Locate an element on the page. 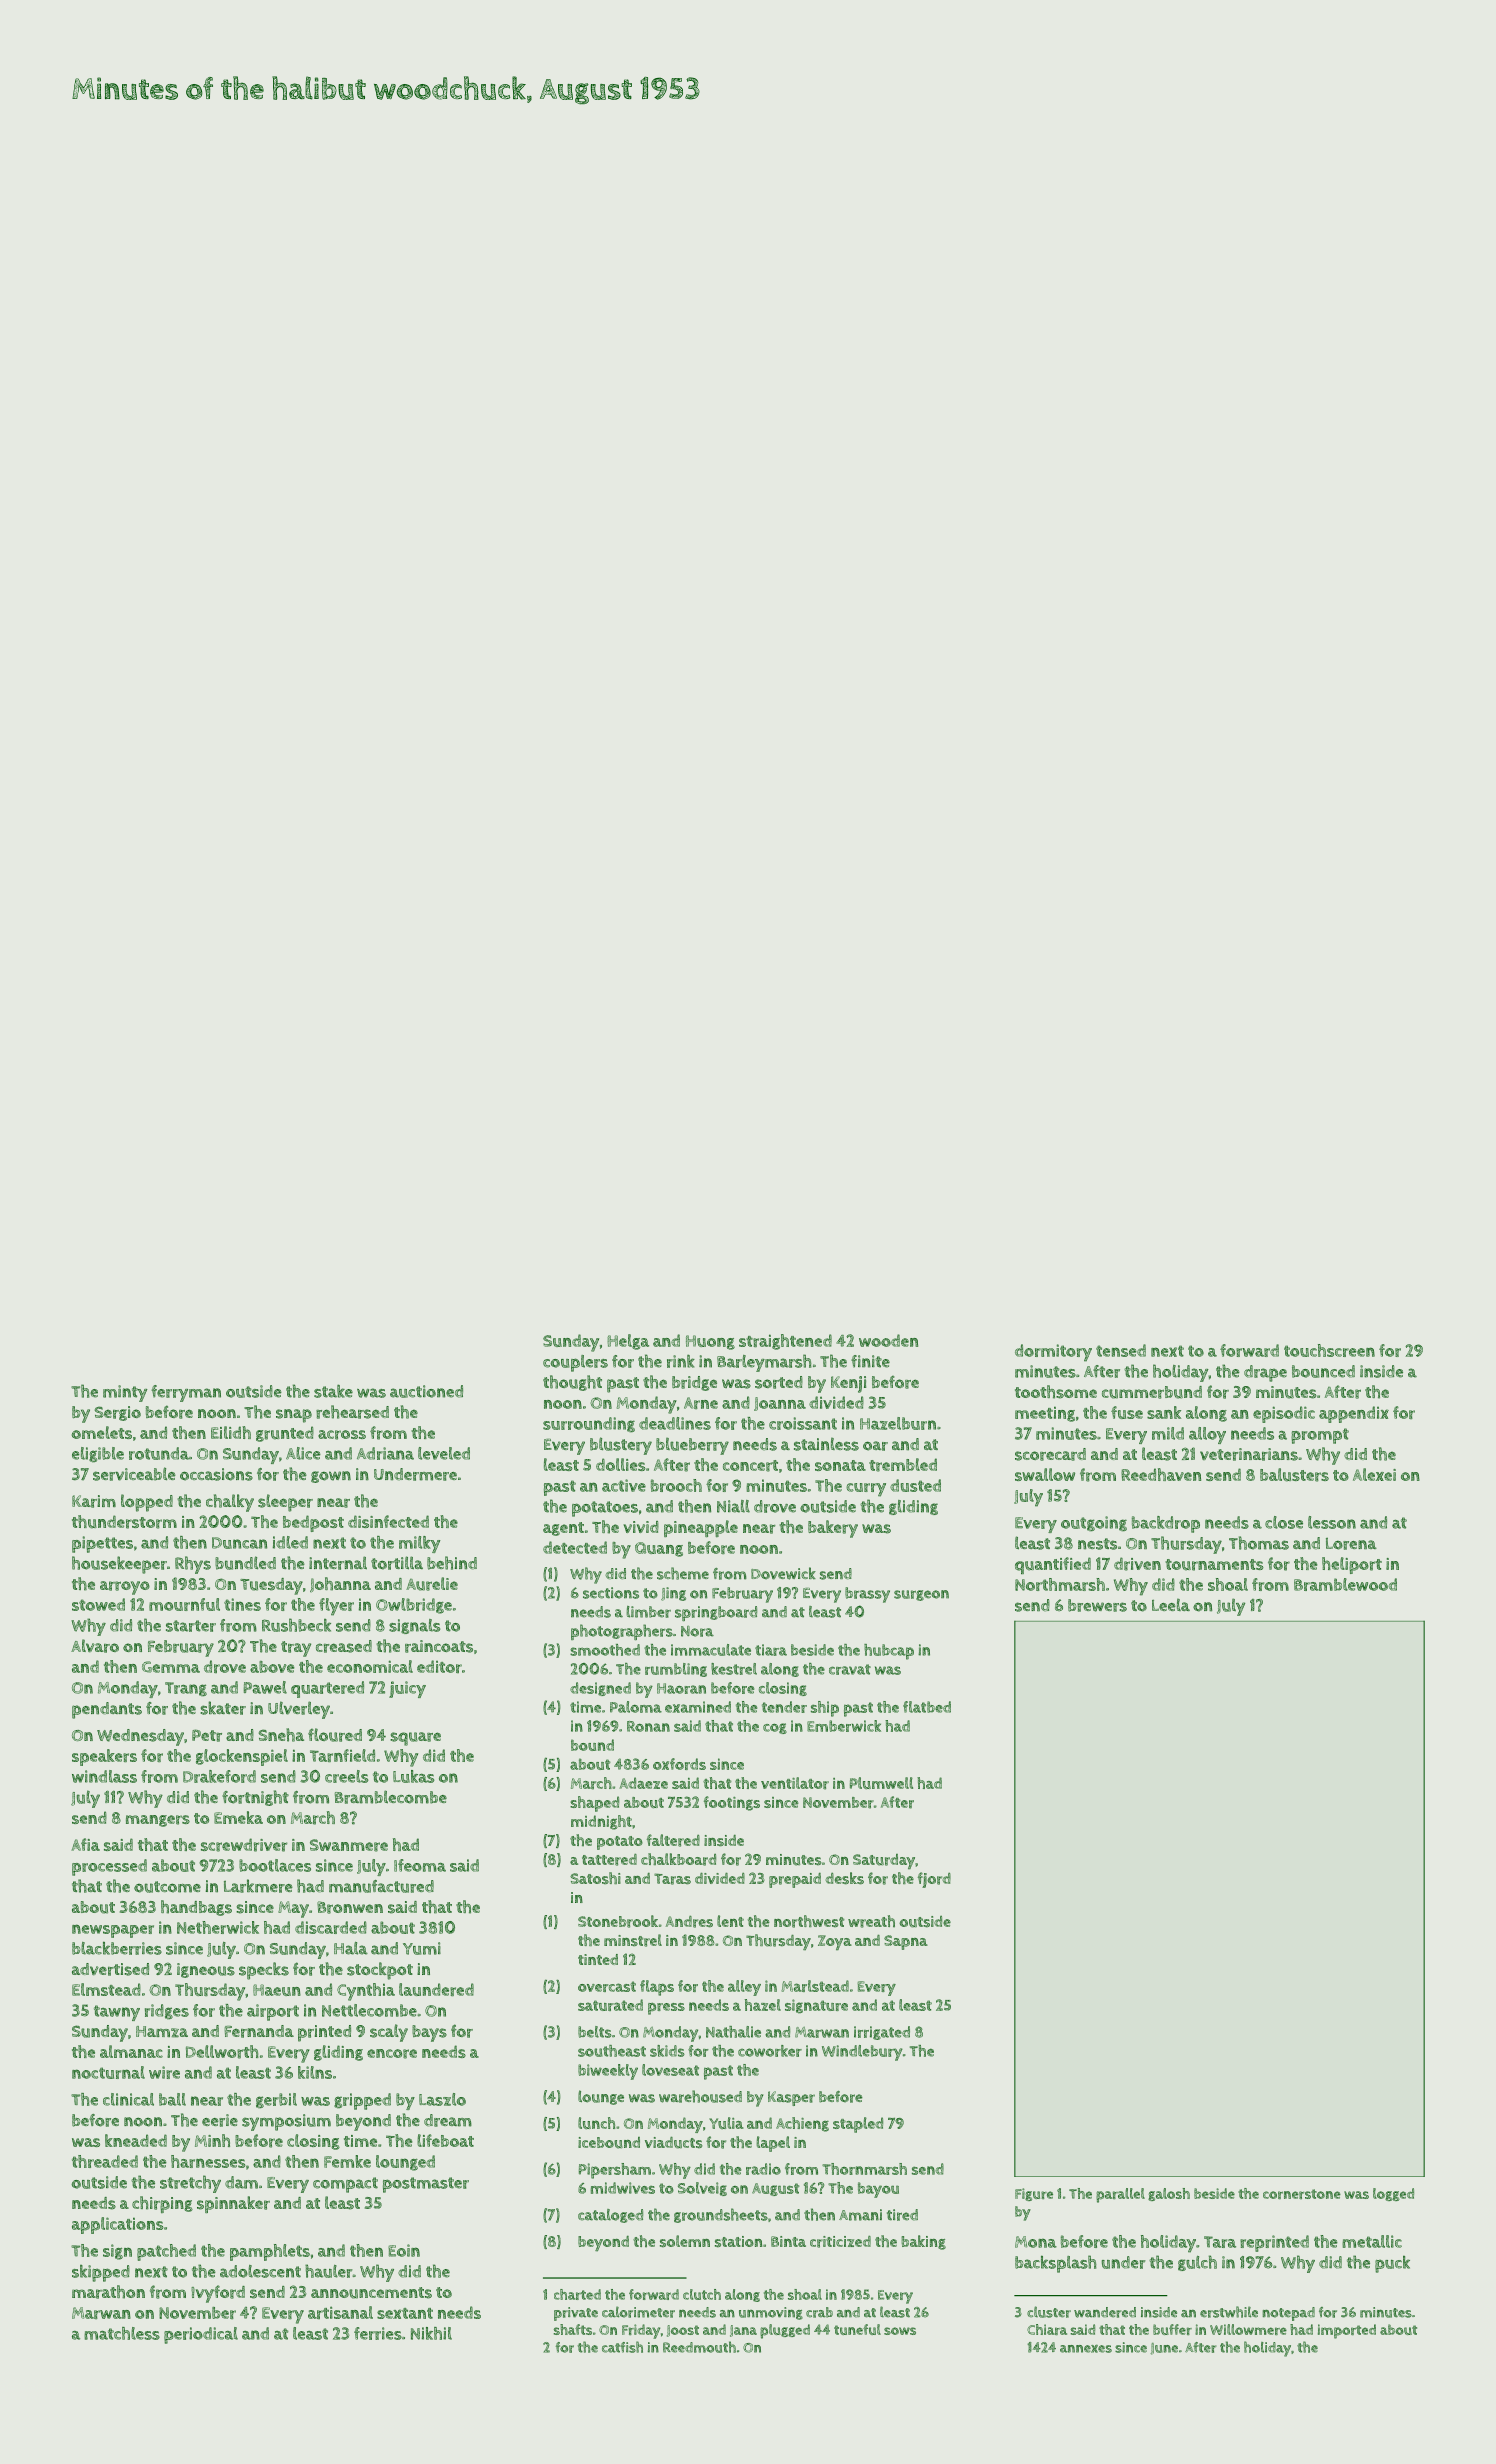 Image resolution: width=1496 pixels, height=2464 pixels. Hala is located at coordinates (351, 1948).
